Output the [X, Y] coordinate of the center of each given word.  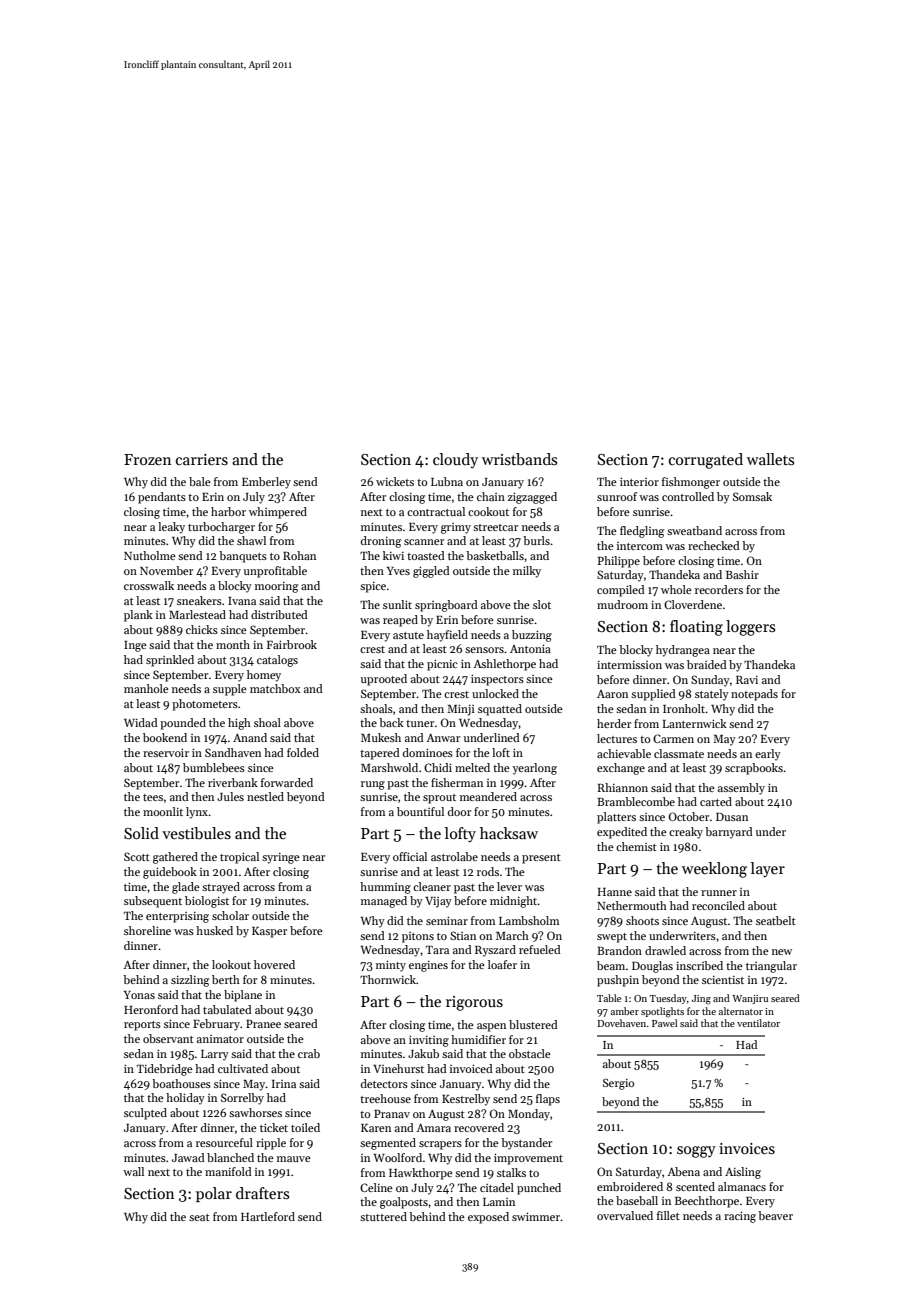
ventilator [758, 1023]
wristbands [519, 459]
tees [153, 797]
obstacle [530, 1053]
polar [214, 1194]
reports [142, 1026]
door [459, 811]
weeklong [714, 870]
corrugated [706, 461]
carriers [202, 459]
